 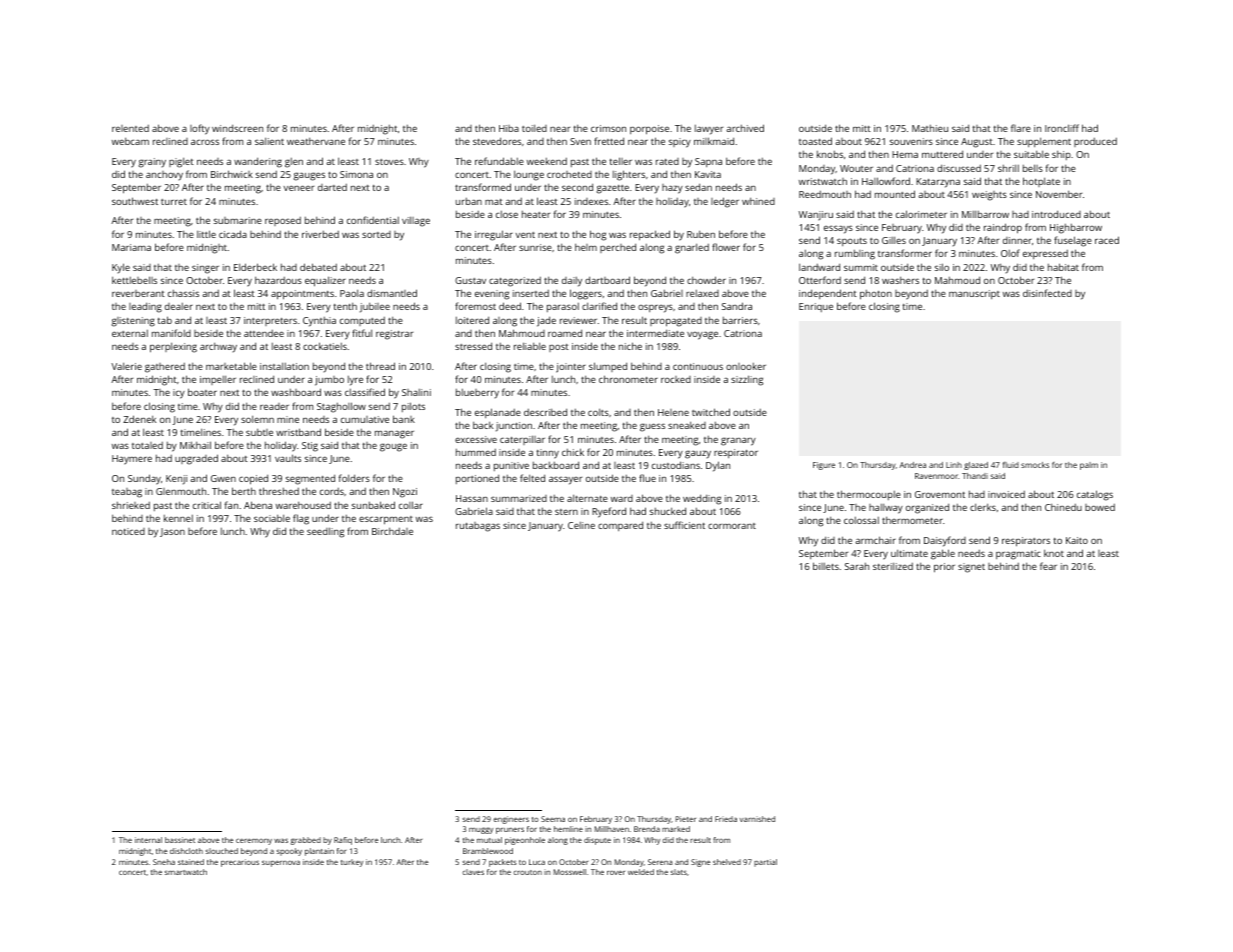 What do you see at coordinates (1048, 566) in the page?
I see `fear` at bounding box center [1048, 566].
